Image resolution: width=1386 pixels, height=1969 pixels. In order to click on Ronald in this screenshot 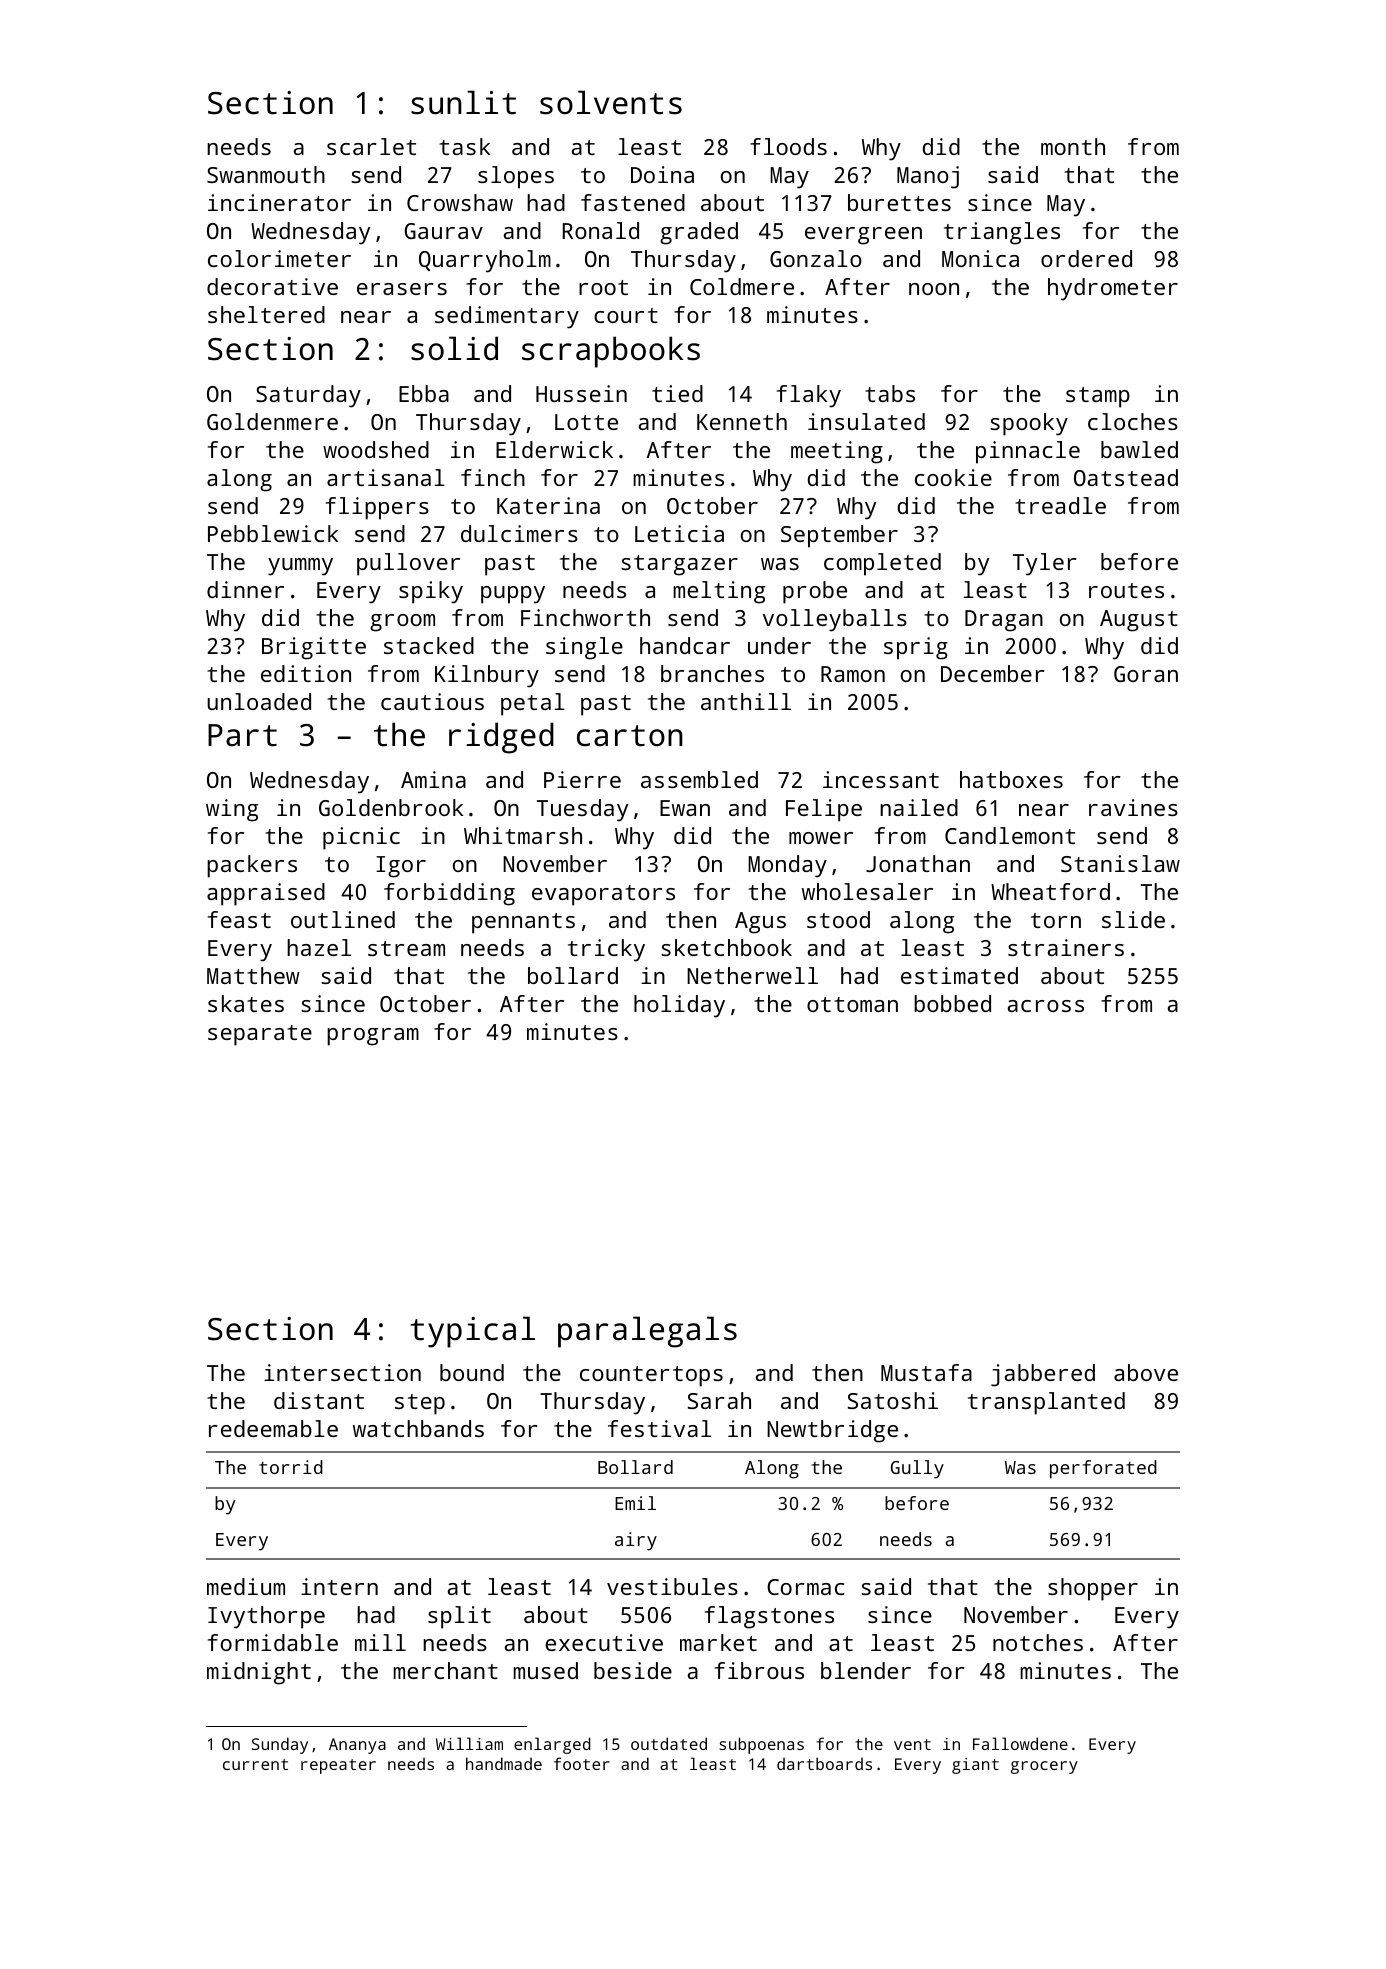, I will do `click(601, 230)`.
